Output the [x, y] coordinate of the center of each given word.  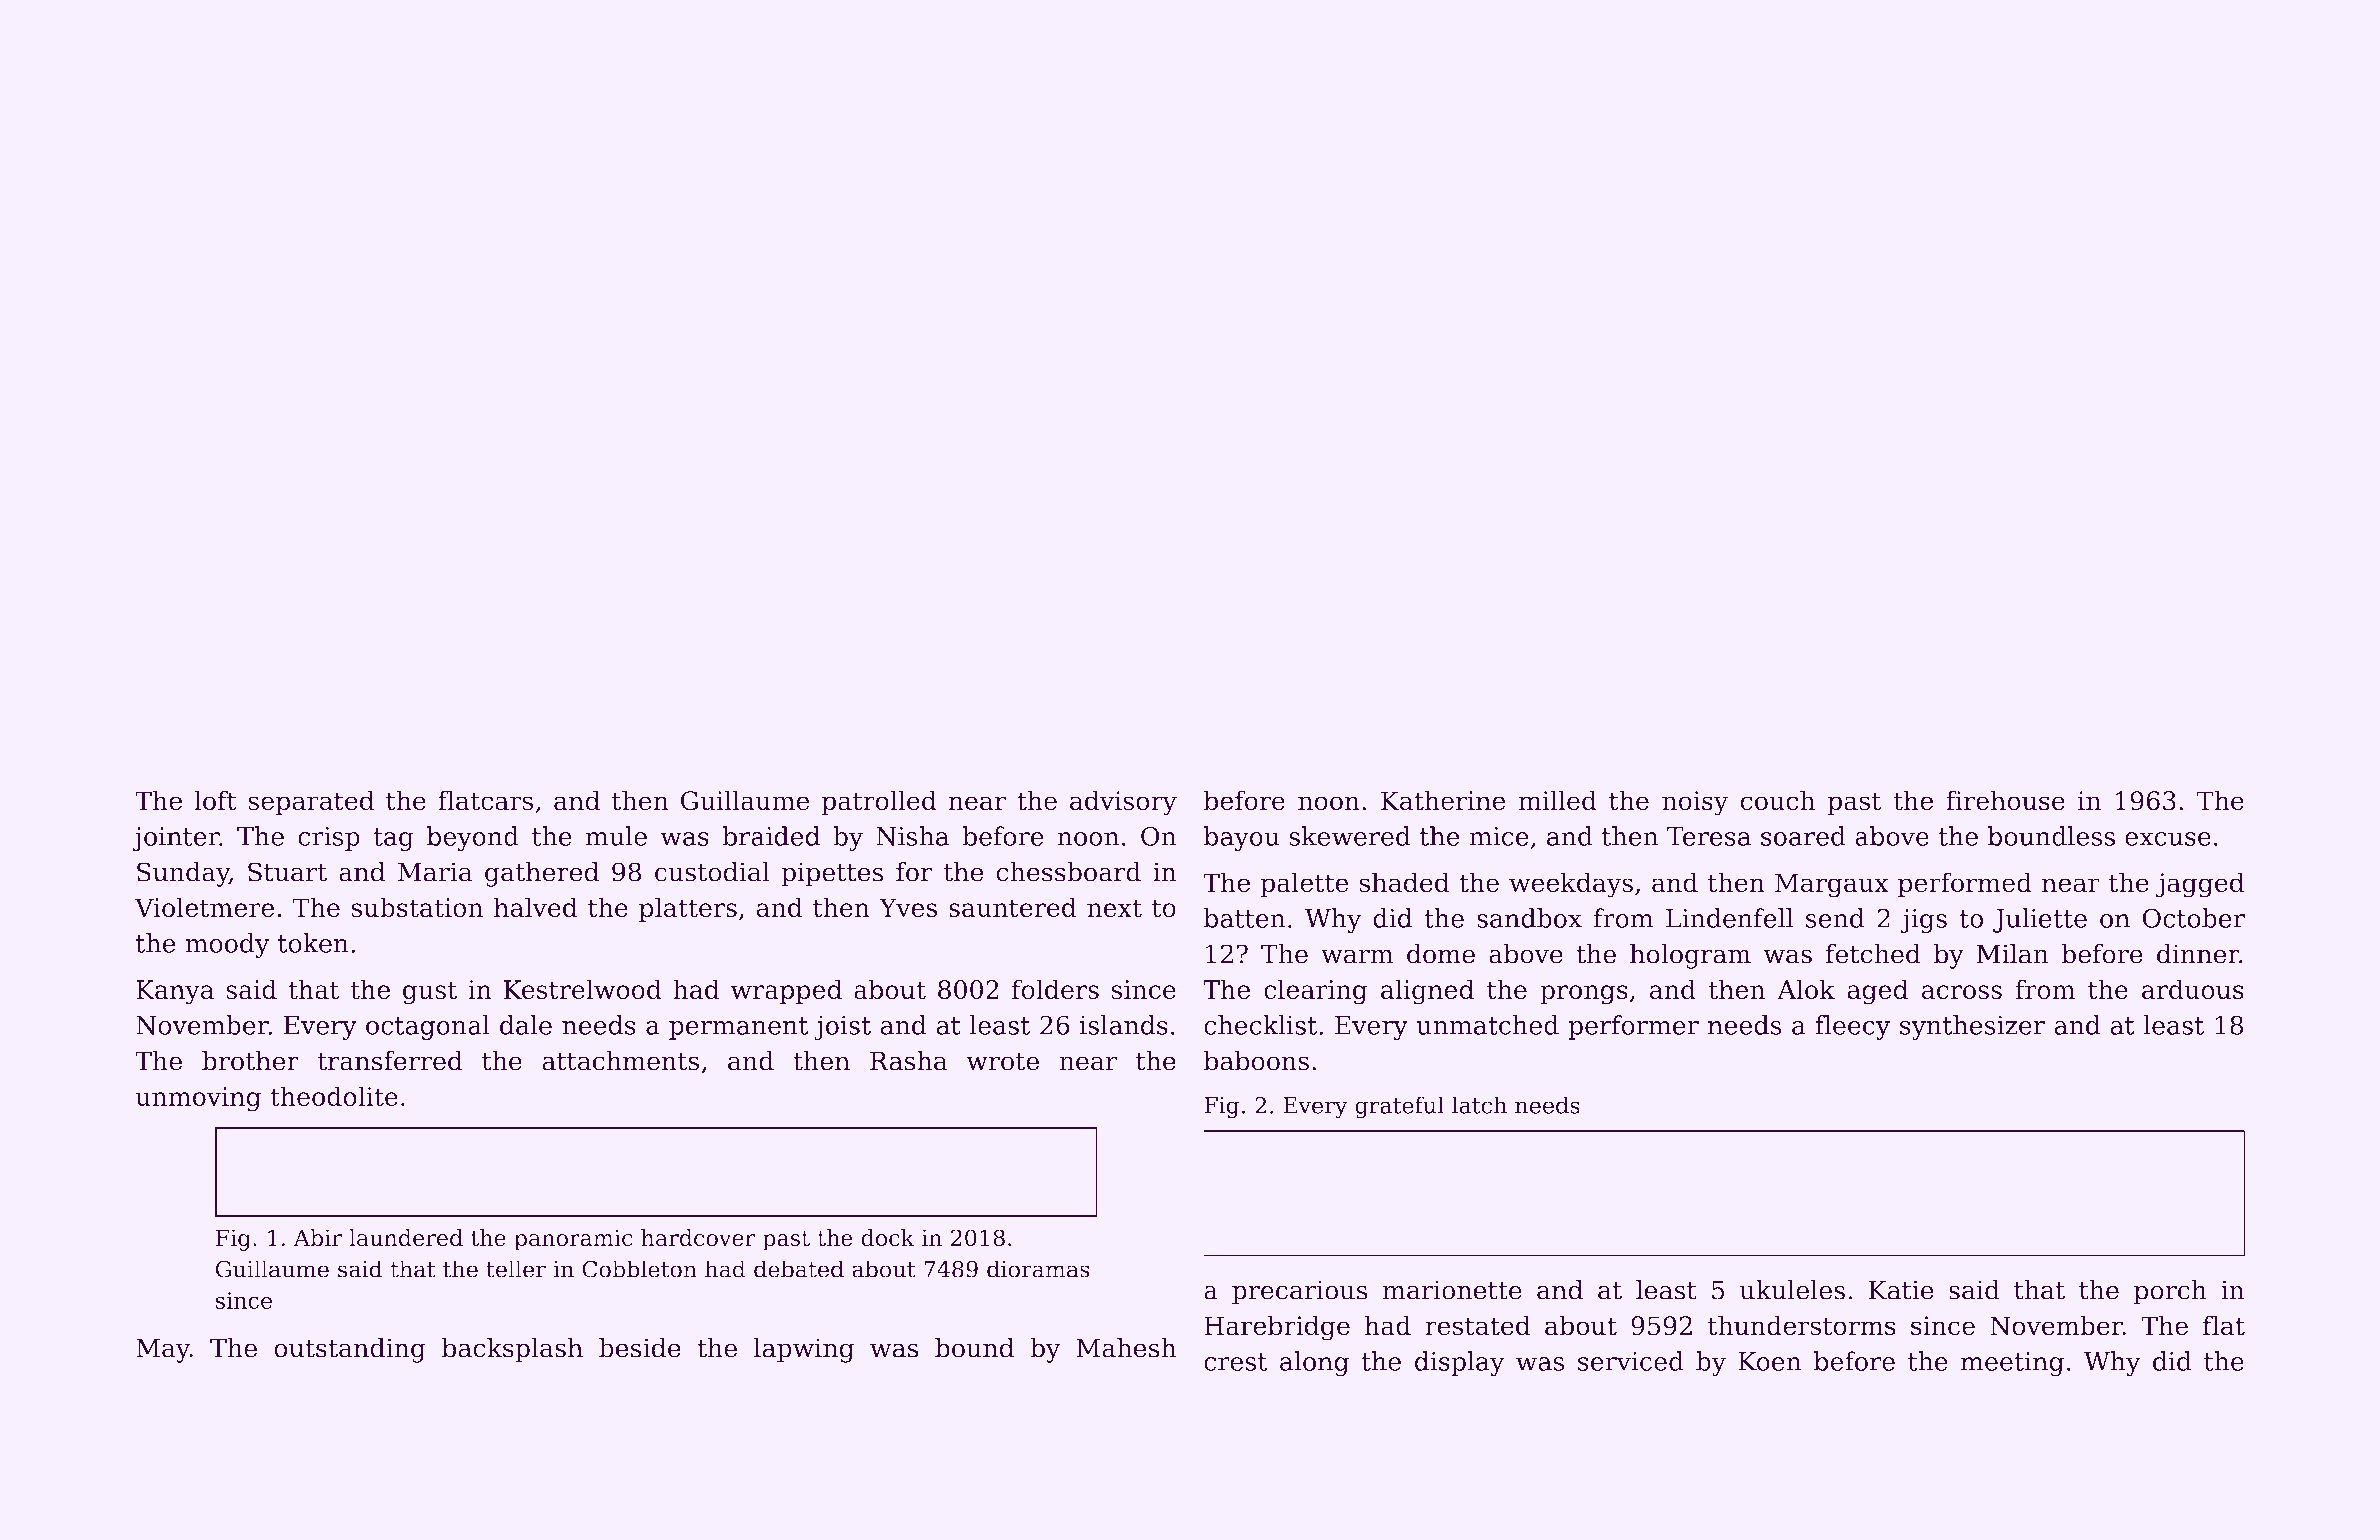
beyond [473, 838]
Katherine [1443, 800]
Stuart [287, 872]
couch [1778, 800]
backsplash [512, 1350]
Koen [1770, 1361]
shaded [1404, 882]
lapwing [804, 1350]
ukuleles [1792, 1290]
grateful [1399, 1107]
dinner [2198, 954]
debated [799, 1269]
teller [516, 1269]
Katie [1901, 1290]
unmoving [198, 1099]
